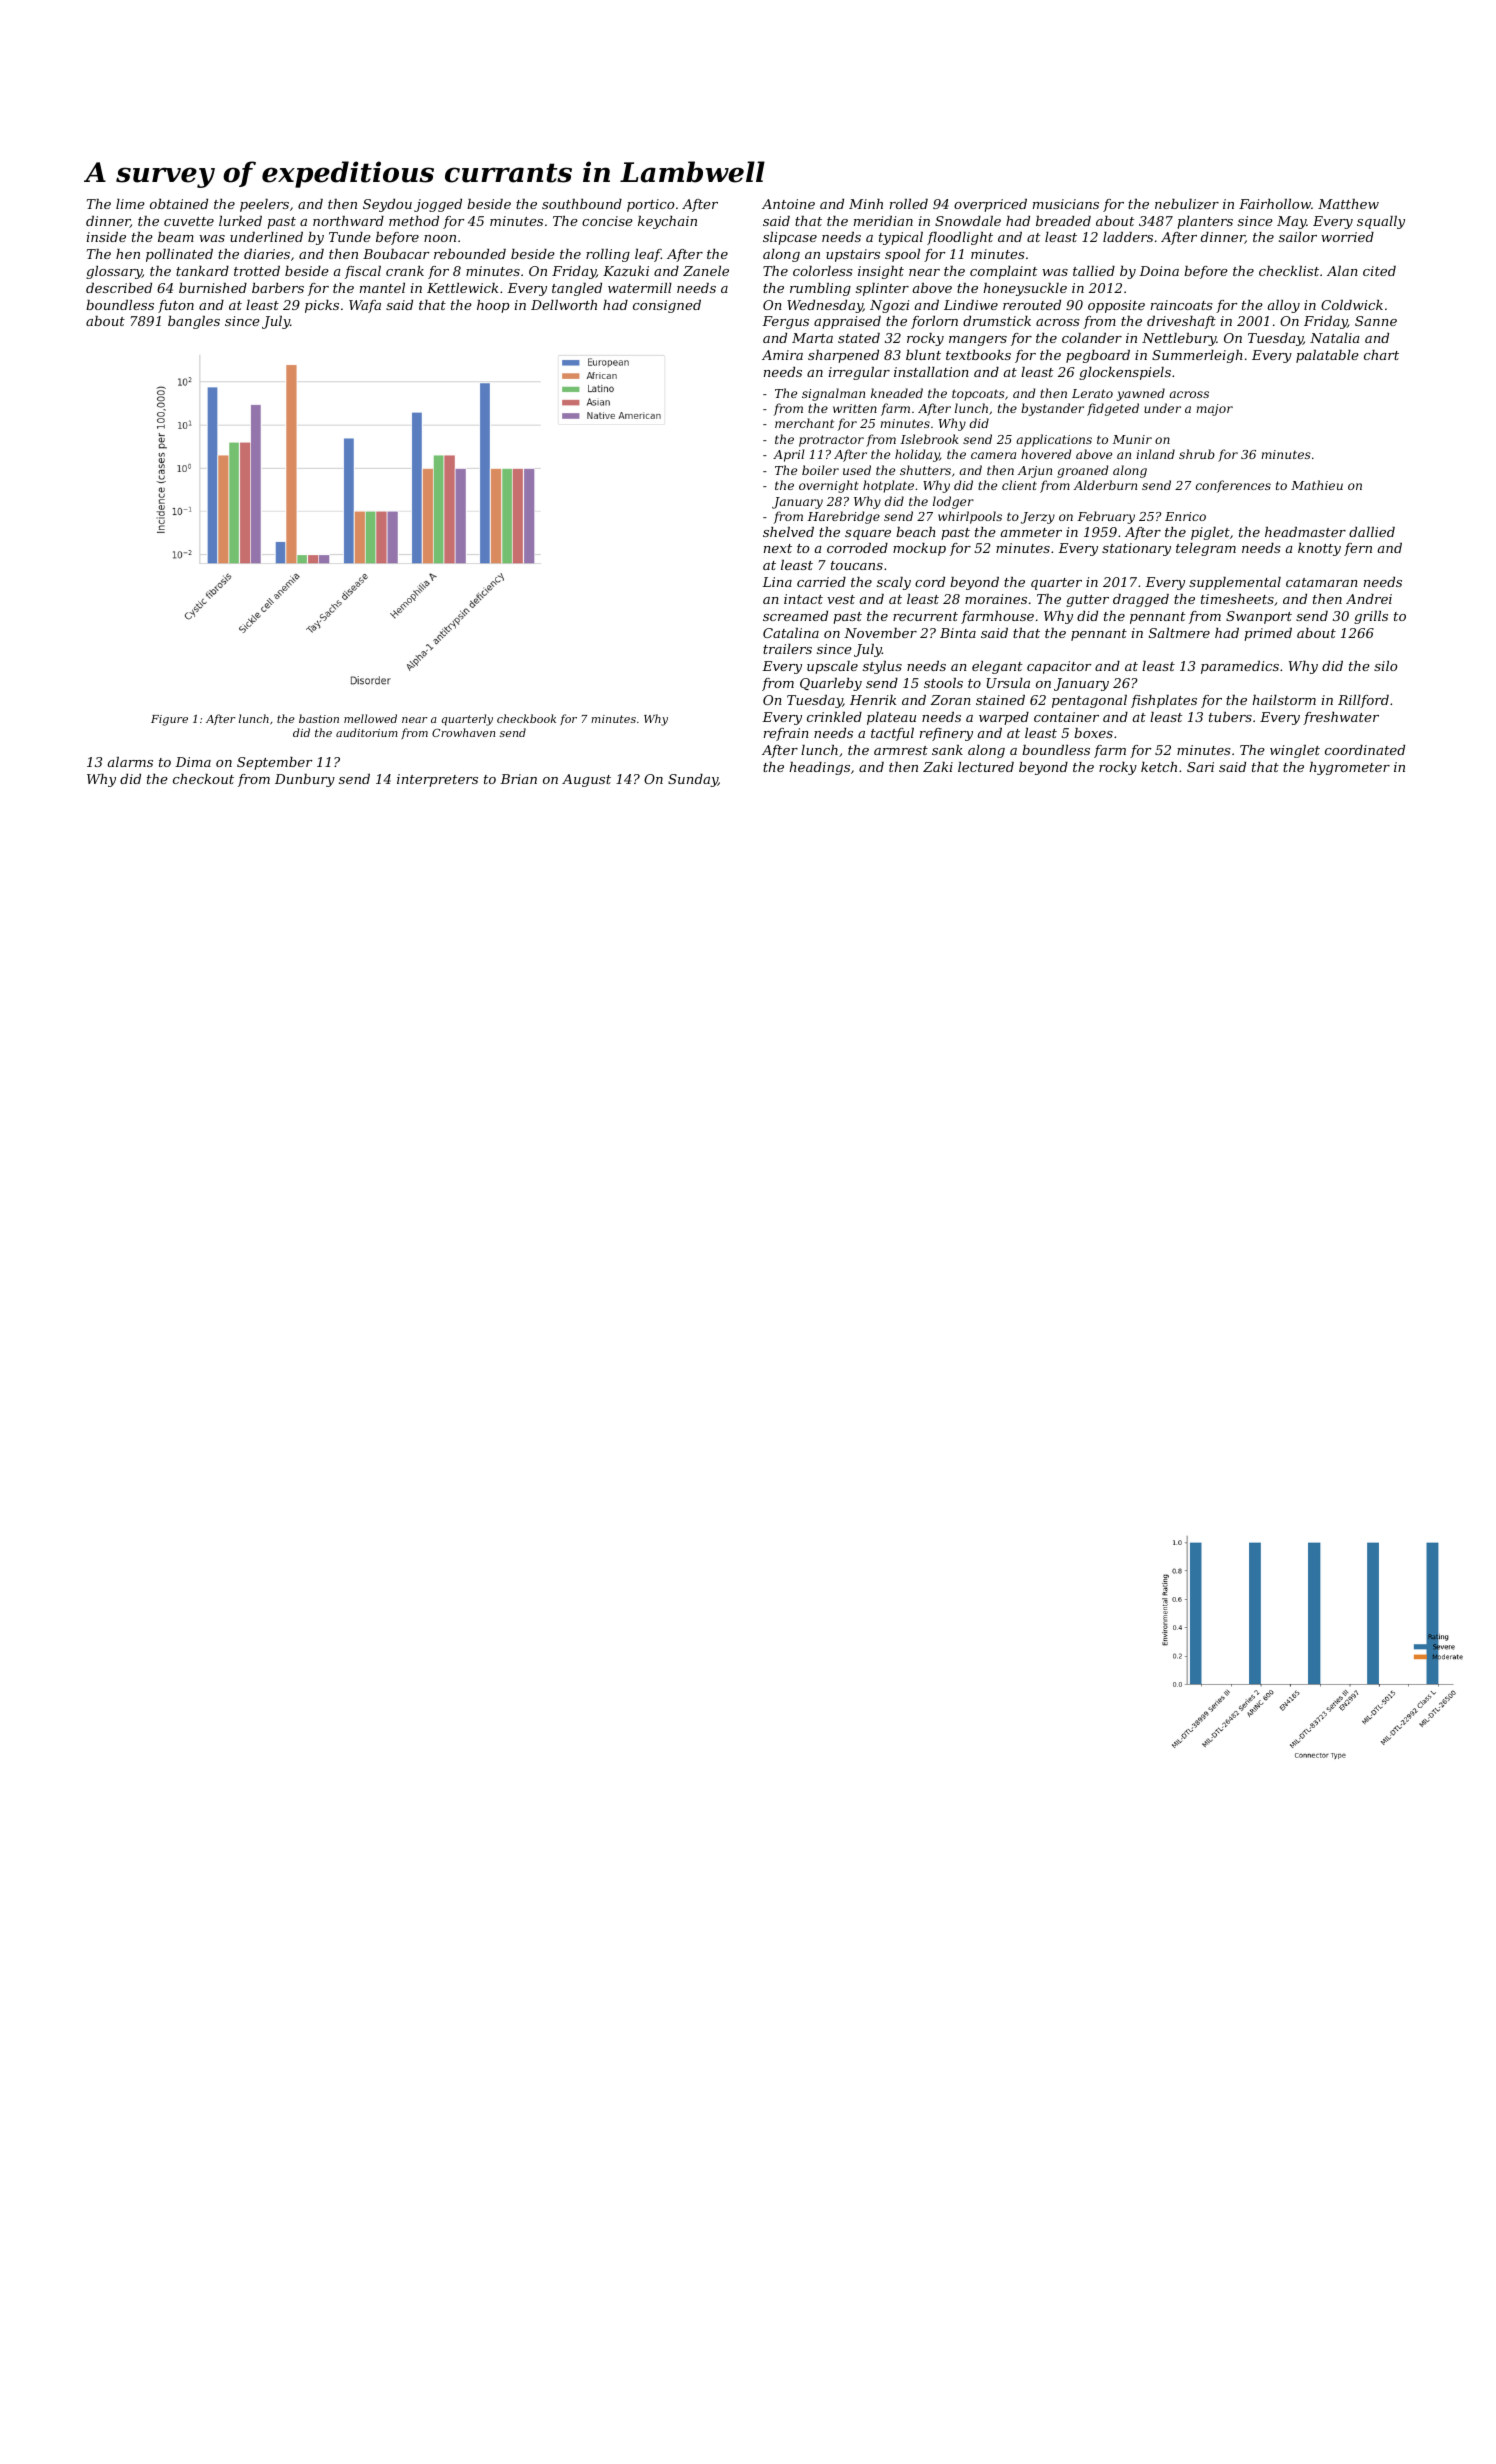 This screenshot has width=1496, height=2464. Describe the element at coordinates (1372, 532) in the screenshot. I see `dallied` at that location.
